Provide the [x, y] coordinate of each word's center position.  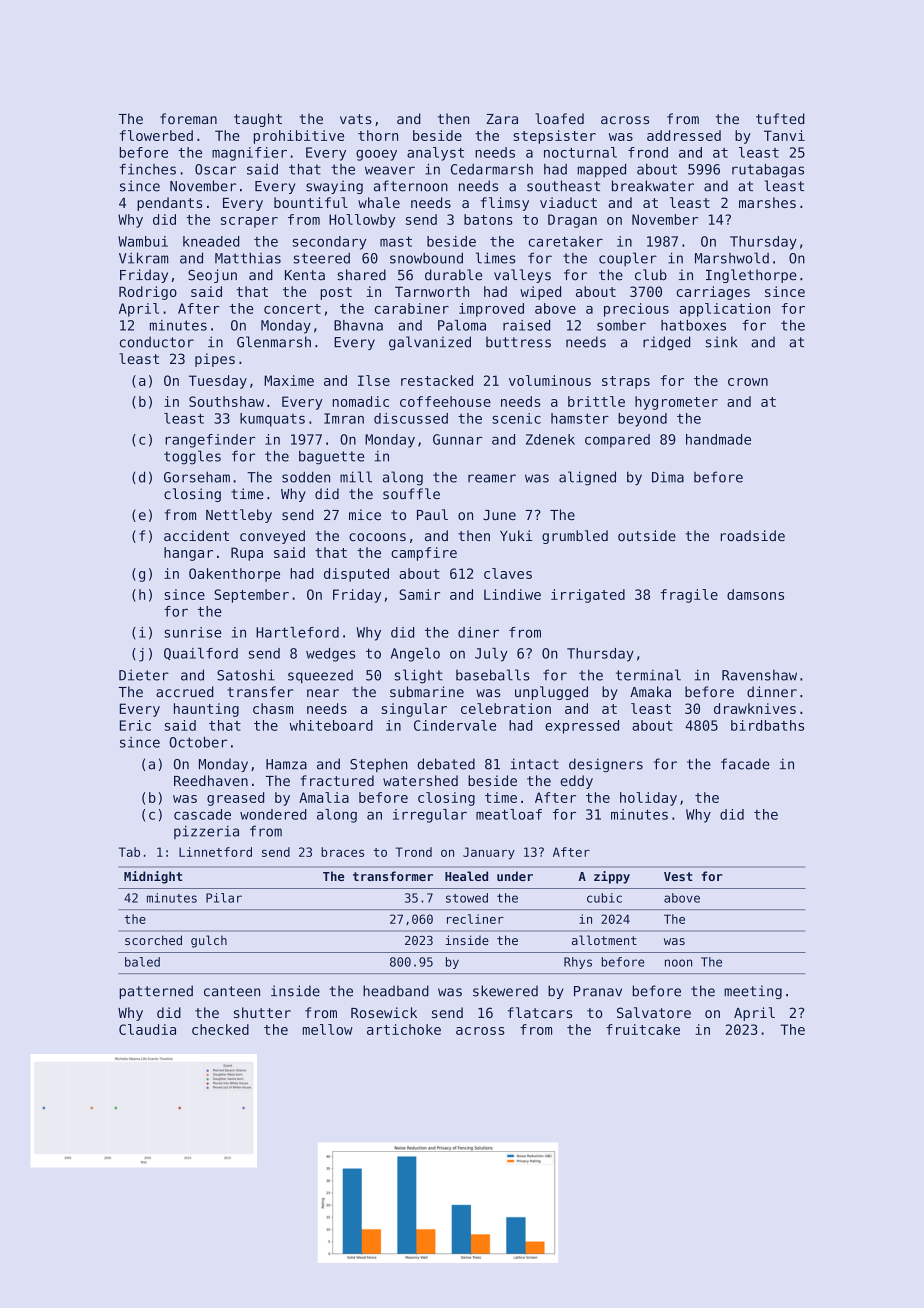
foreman [188, 119]
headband [396, 991]
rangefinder [210, 441]
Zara [502, 119]
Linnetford [215, 852]
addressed [684, 135]
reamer [492, 478]
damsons [755, 594]
